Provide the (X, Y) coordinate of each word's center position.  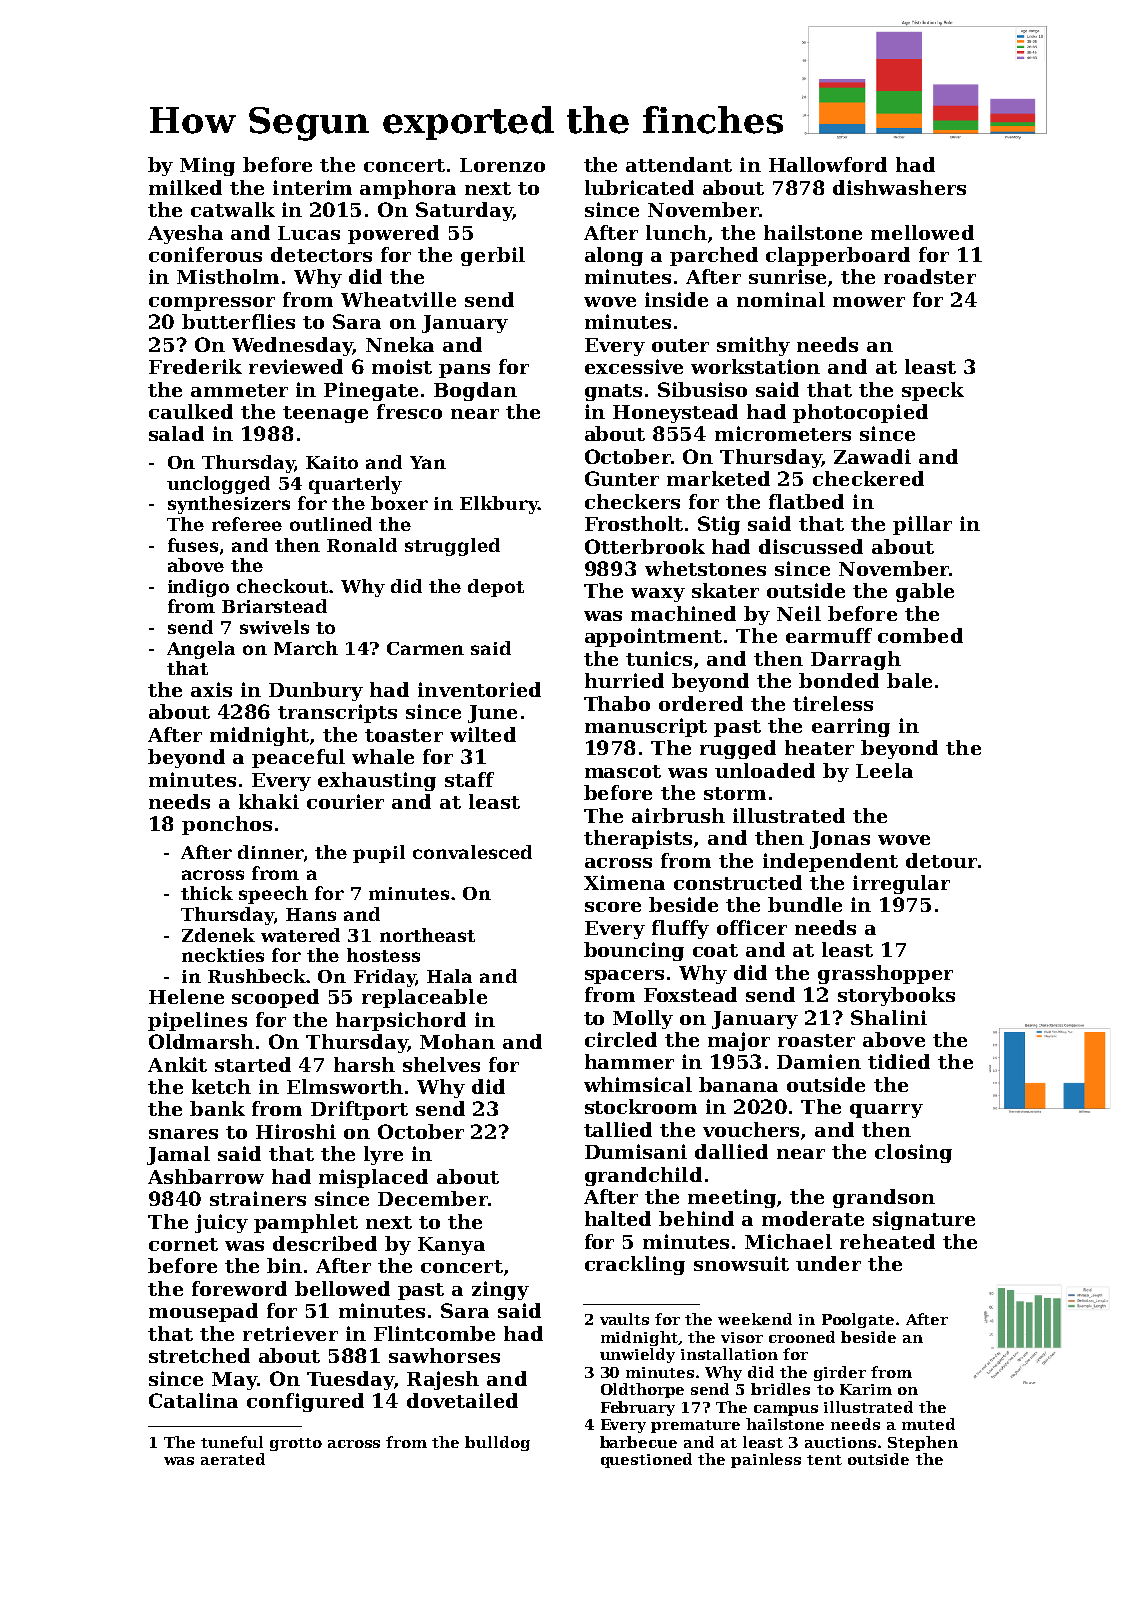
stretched (199, 1355)
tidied (899, 1061)
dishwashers (899, 187)
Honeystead (675, 413)
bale (909, 680)
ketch (221, 1086)
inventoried (479, 689)
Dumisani (636, 1151)
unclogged (218, 485)
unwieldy (637, 1355)
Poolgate (858, 1320)
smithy (753, 346)
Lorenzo (502, 165)
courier (345, 801)
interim (312, 187)
